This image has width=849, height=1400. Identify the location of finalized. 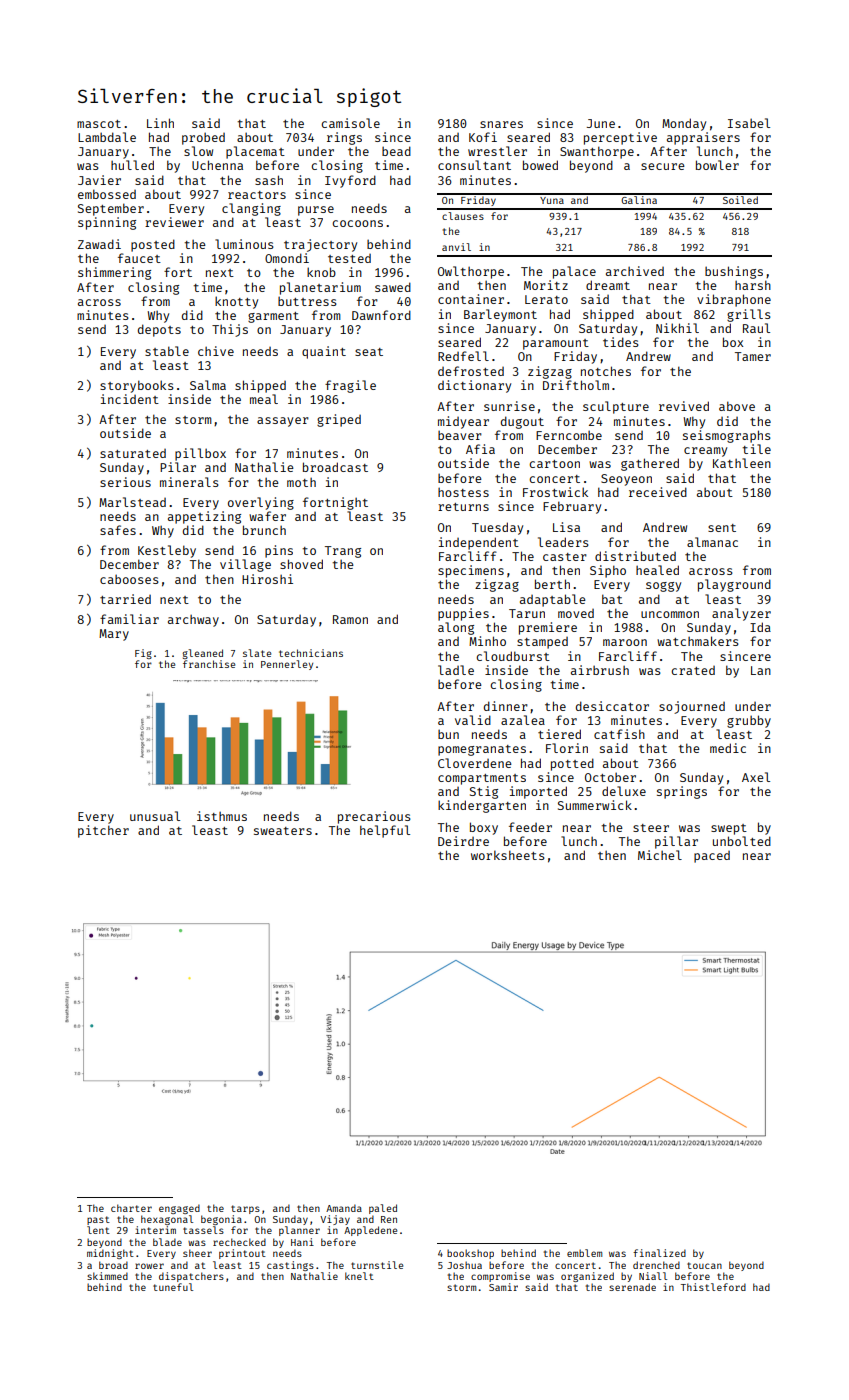
(659, 1253).
